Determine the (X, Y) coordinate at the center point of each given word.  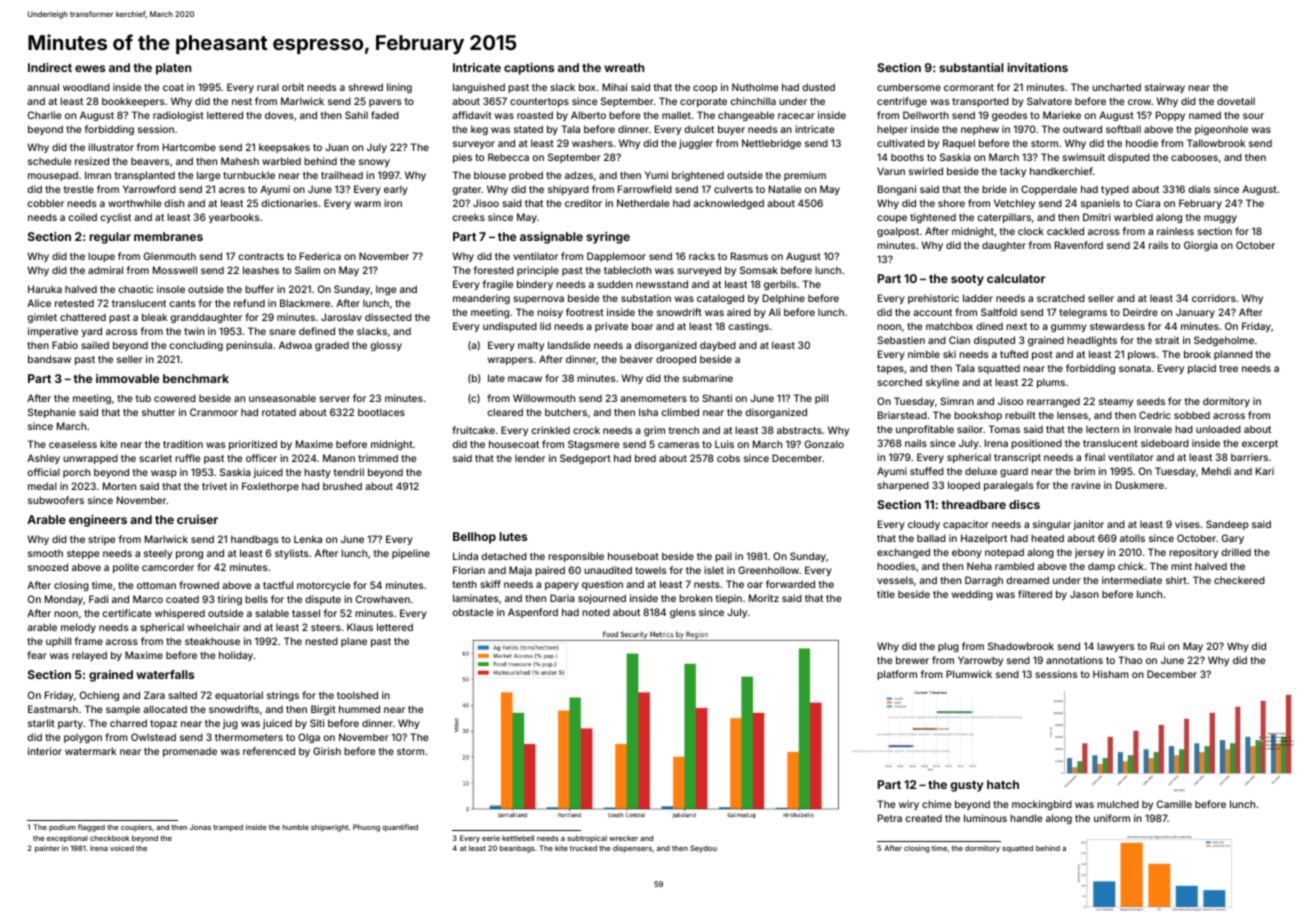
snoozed (48, 567)
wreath (624, 67)
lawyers (1115, 647)
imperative (53, 332)
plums (1051, 383)
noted (596, 612)
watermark (90, 751)
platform (897, 675)
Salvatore (1049, 101)
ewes (90, 68)
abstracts (799, 430)
